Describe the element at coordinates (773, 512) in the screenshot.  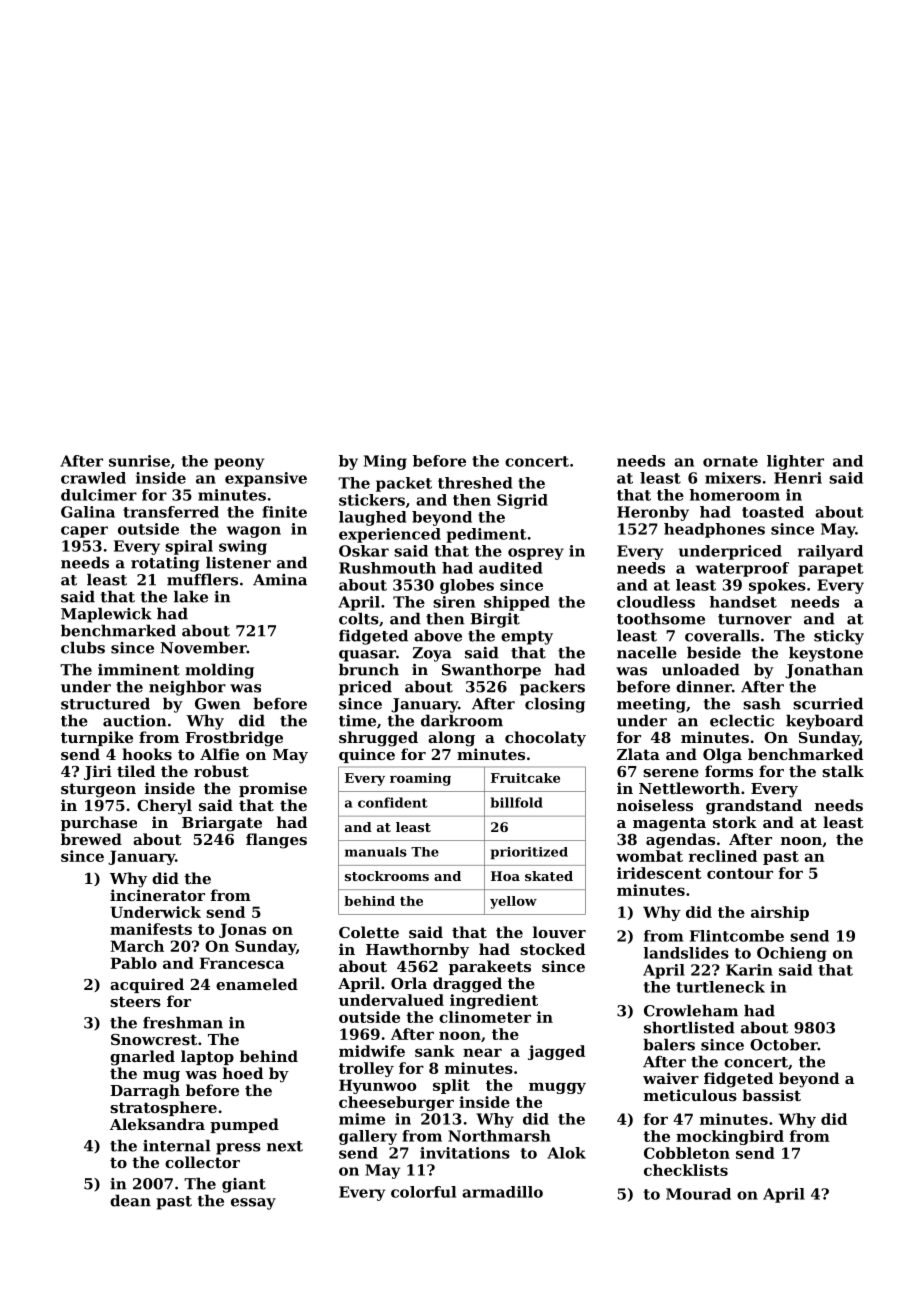
I see `toasted` at that location.
